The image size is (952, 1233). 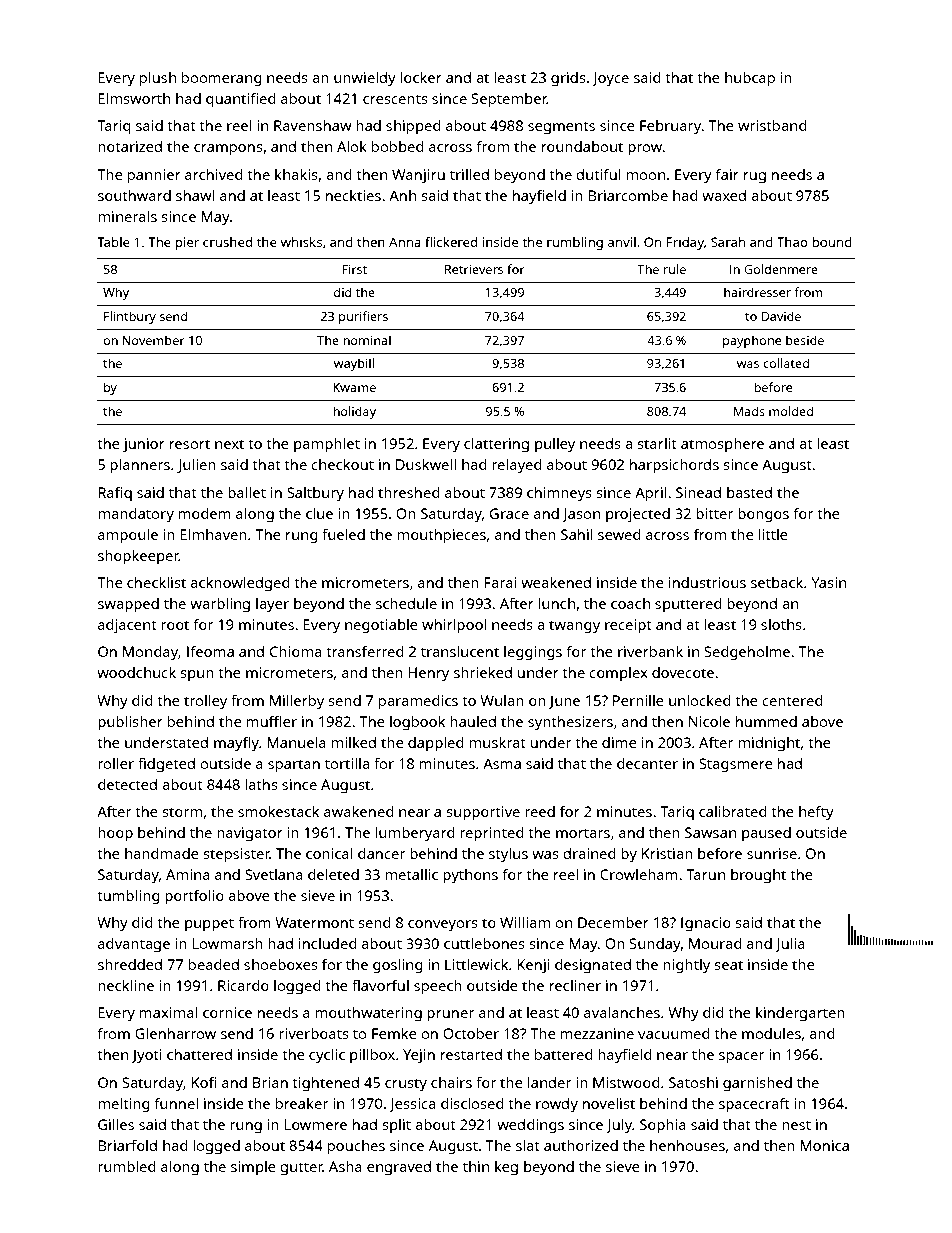 What do you see at coordinates (581, 515) in the document?
I see `Jason` at bounding box center [581, 515].
